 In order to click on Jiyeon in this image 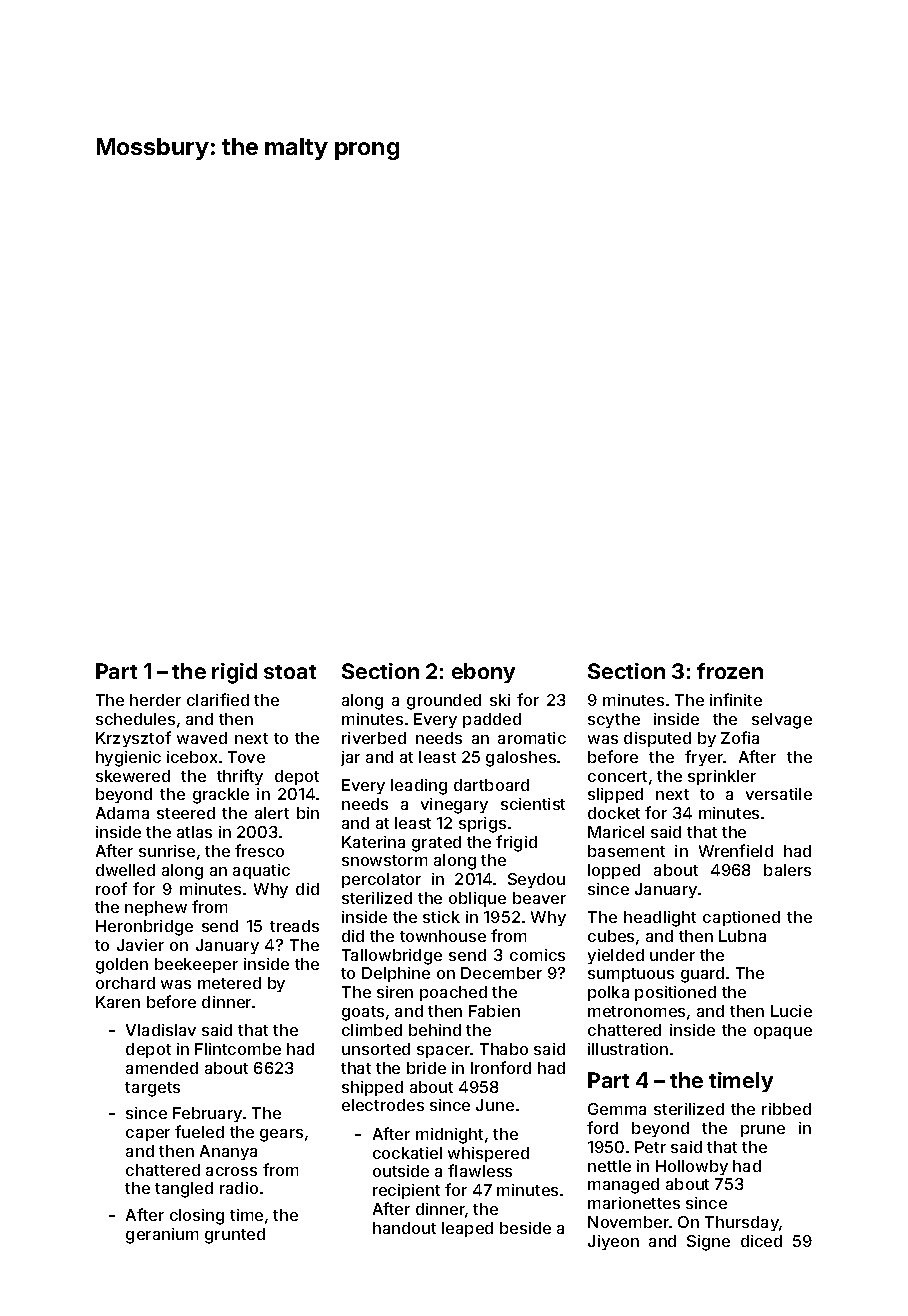, I will do `click(613, 1242)`.
